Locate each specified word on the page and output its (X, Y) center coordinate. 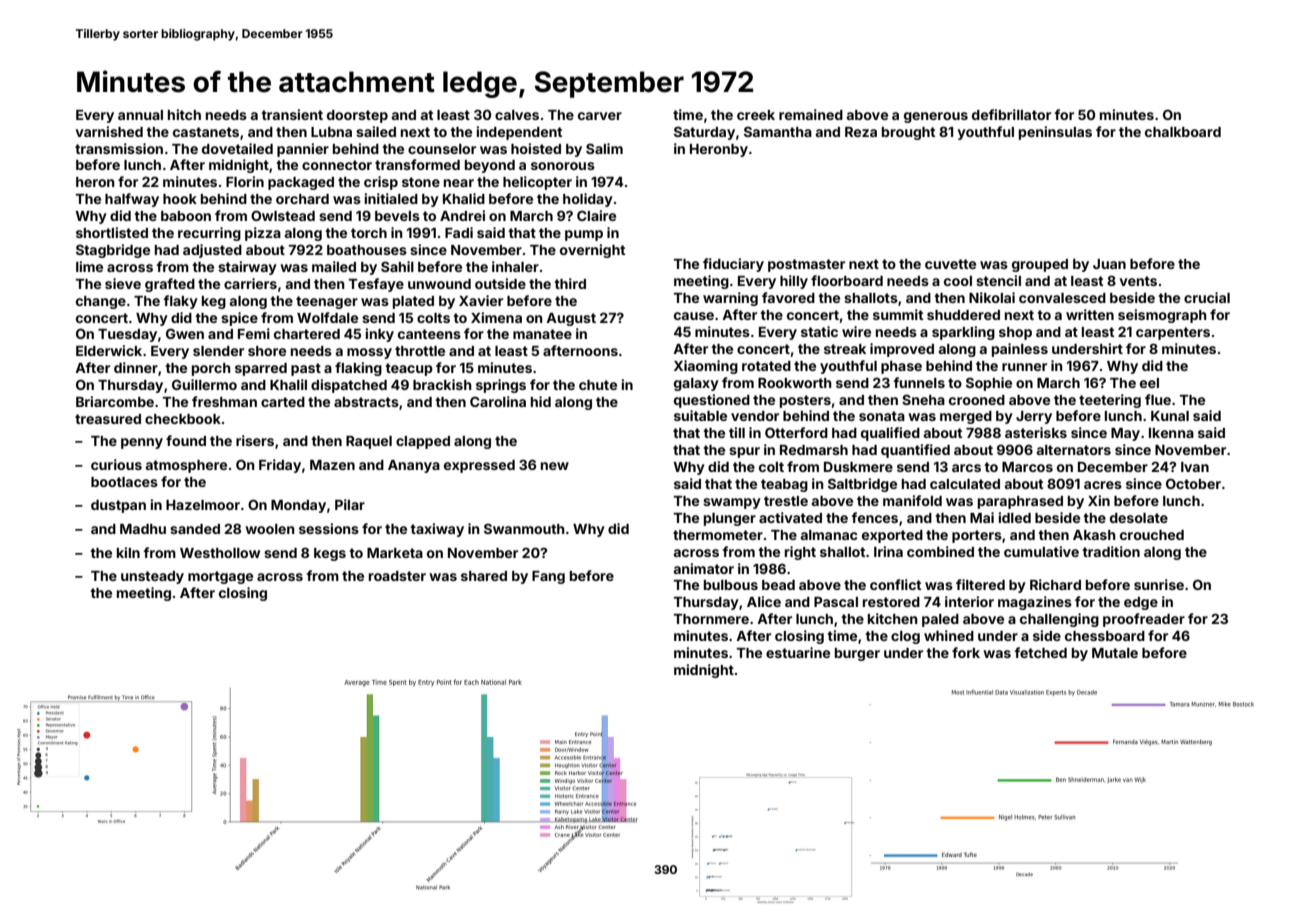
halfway (132, 200)
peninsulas (1055, 133)
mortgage (220, 577)
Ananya (414, 466)
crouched (1152, 535)
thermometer (718, 535)
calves (517, 115)
